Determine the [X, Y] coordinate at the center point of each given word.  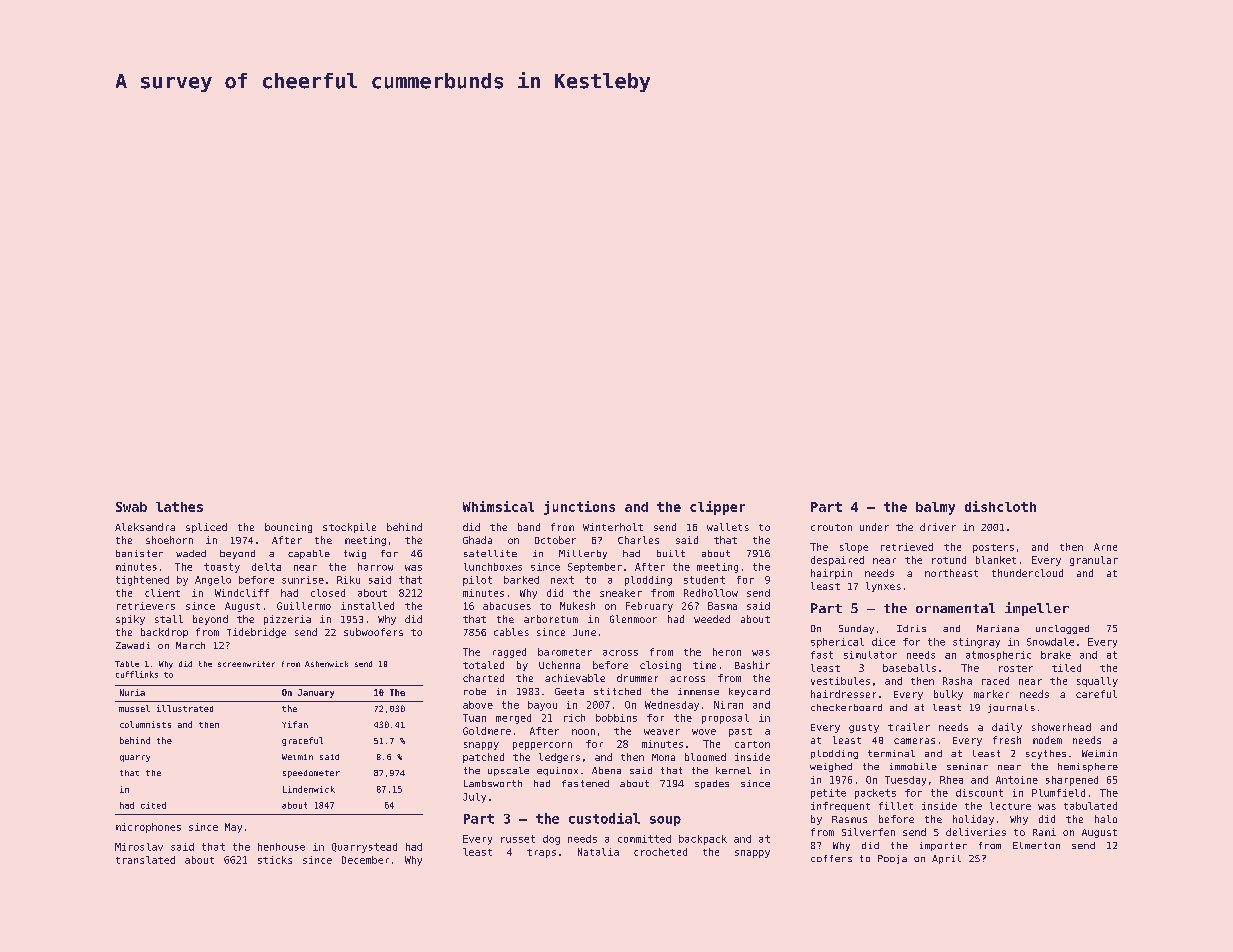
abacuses [507, 606]
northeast [951, 573]
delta [266, 567]
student [704, 580]
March [190, 645]
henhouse [281, 847]
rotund [949, 560]
